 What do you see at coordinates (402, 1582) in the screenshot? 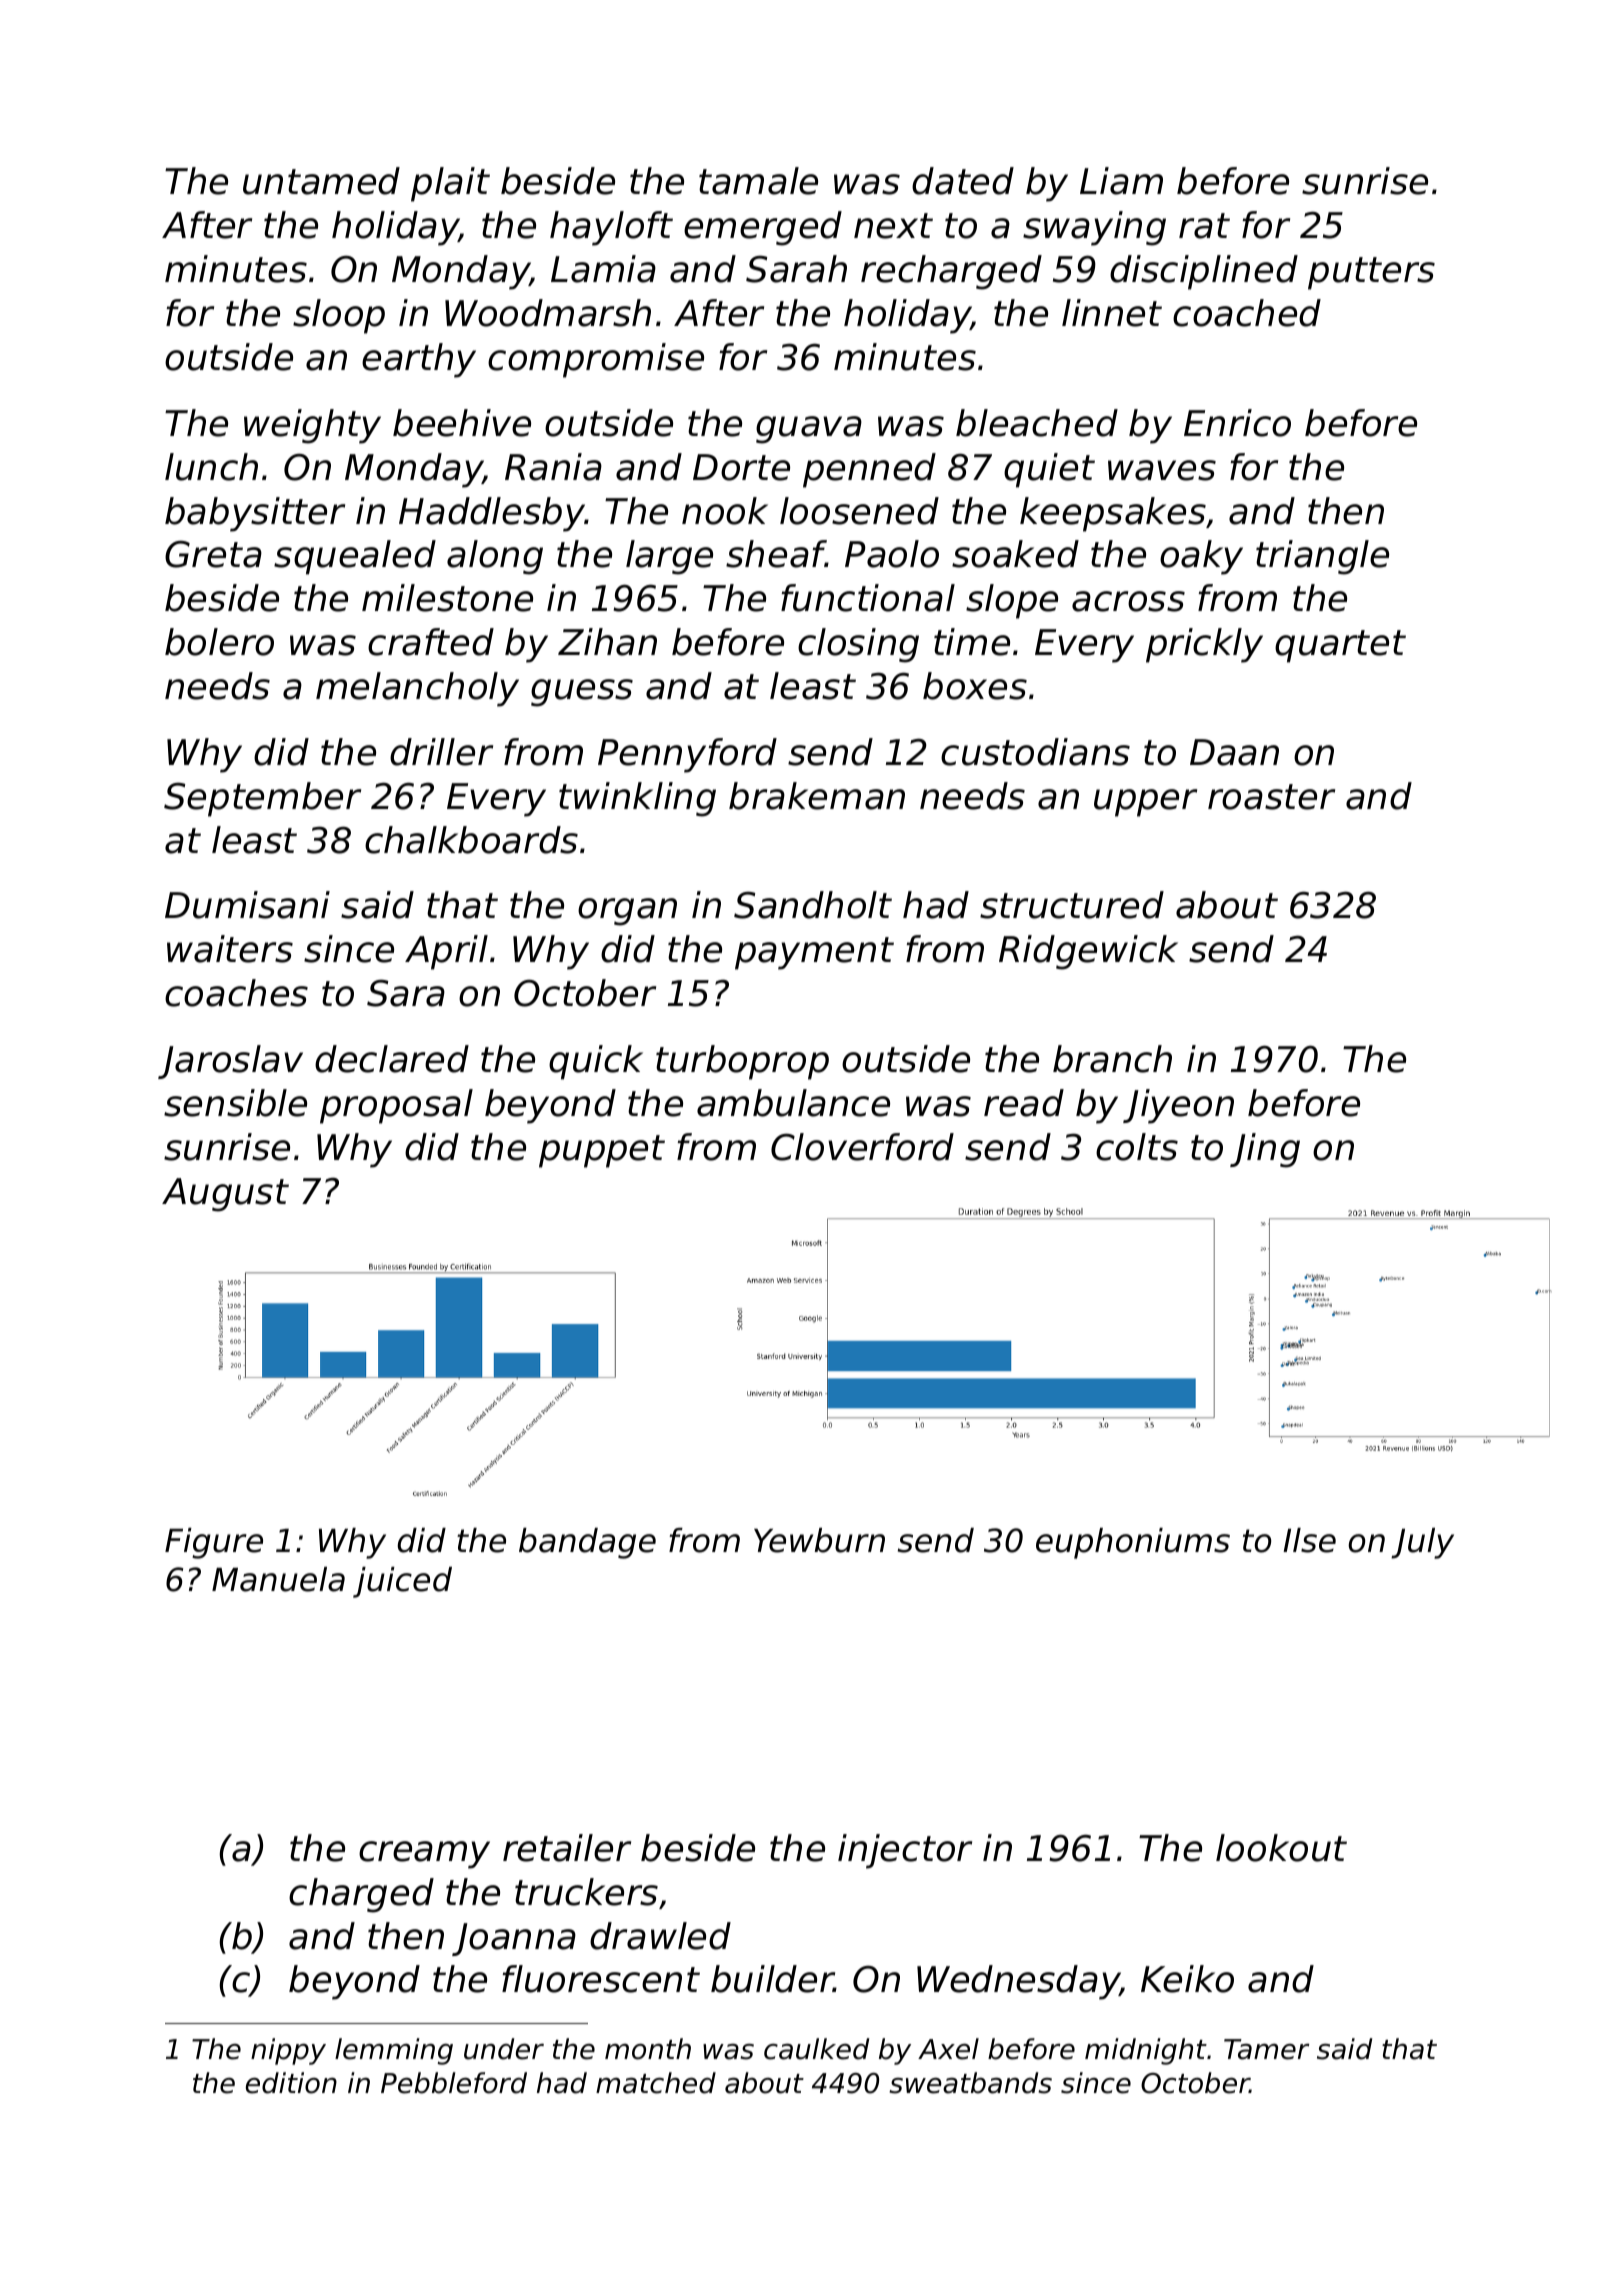
I see `juiced` at bounding box center [402, 1582].
